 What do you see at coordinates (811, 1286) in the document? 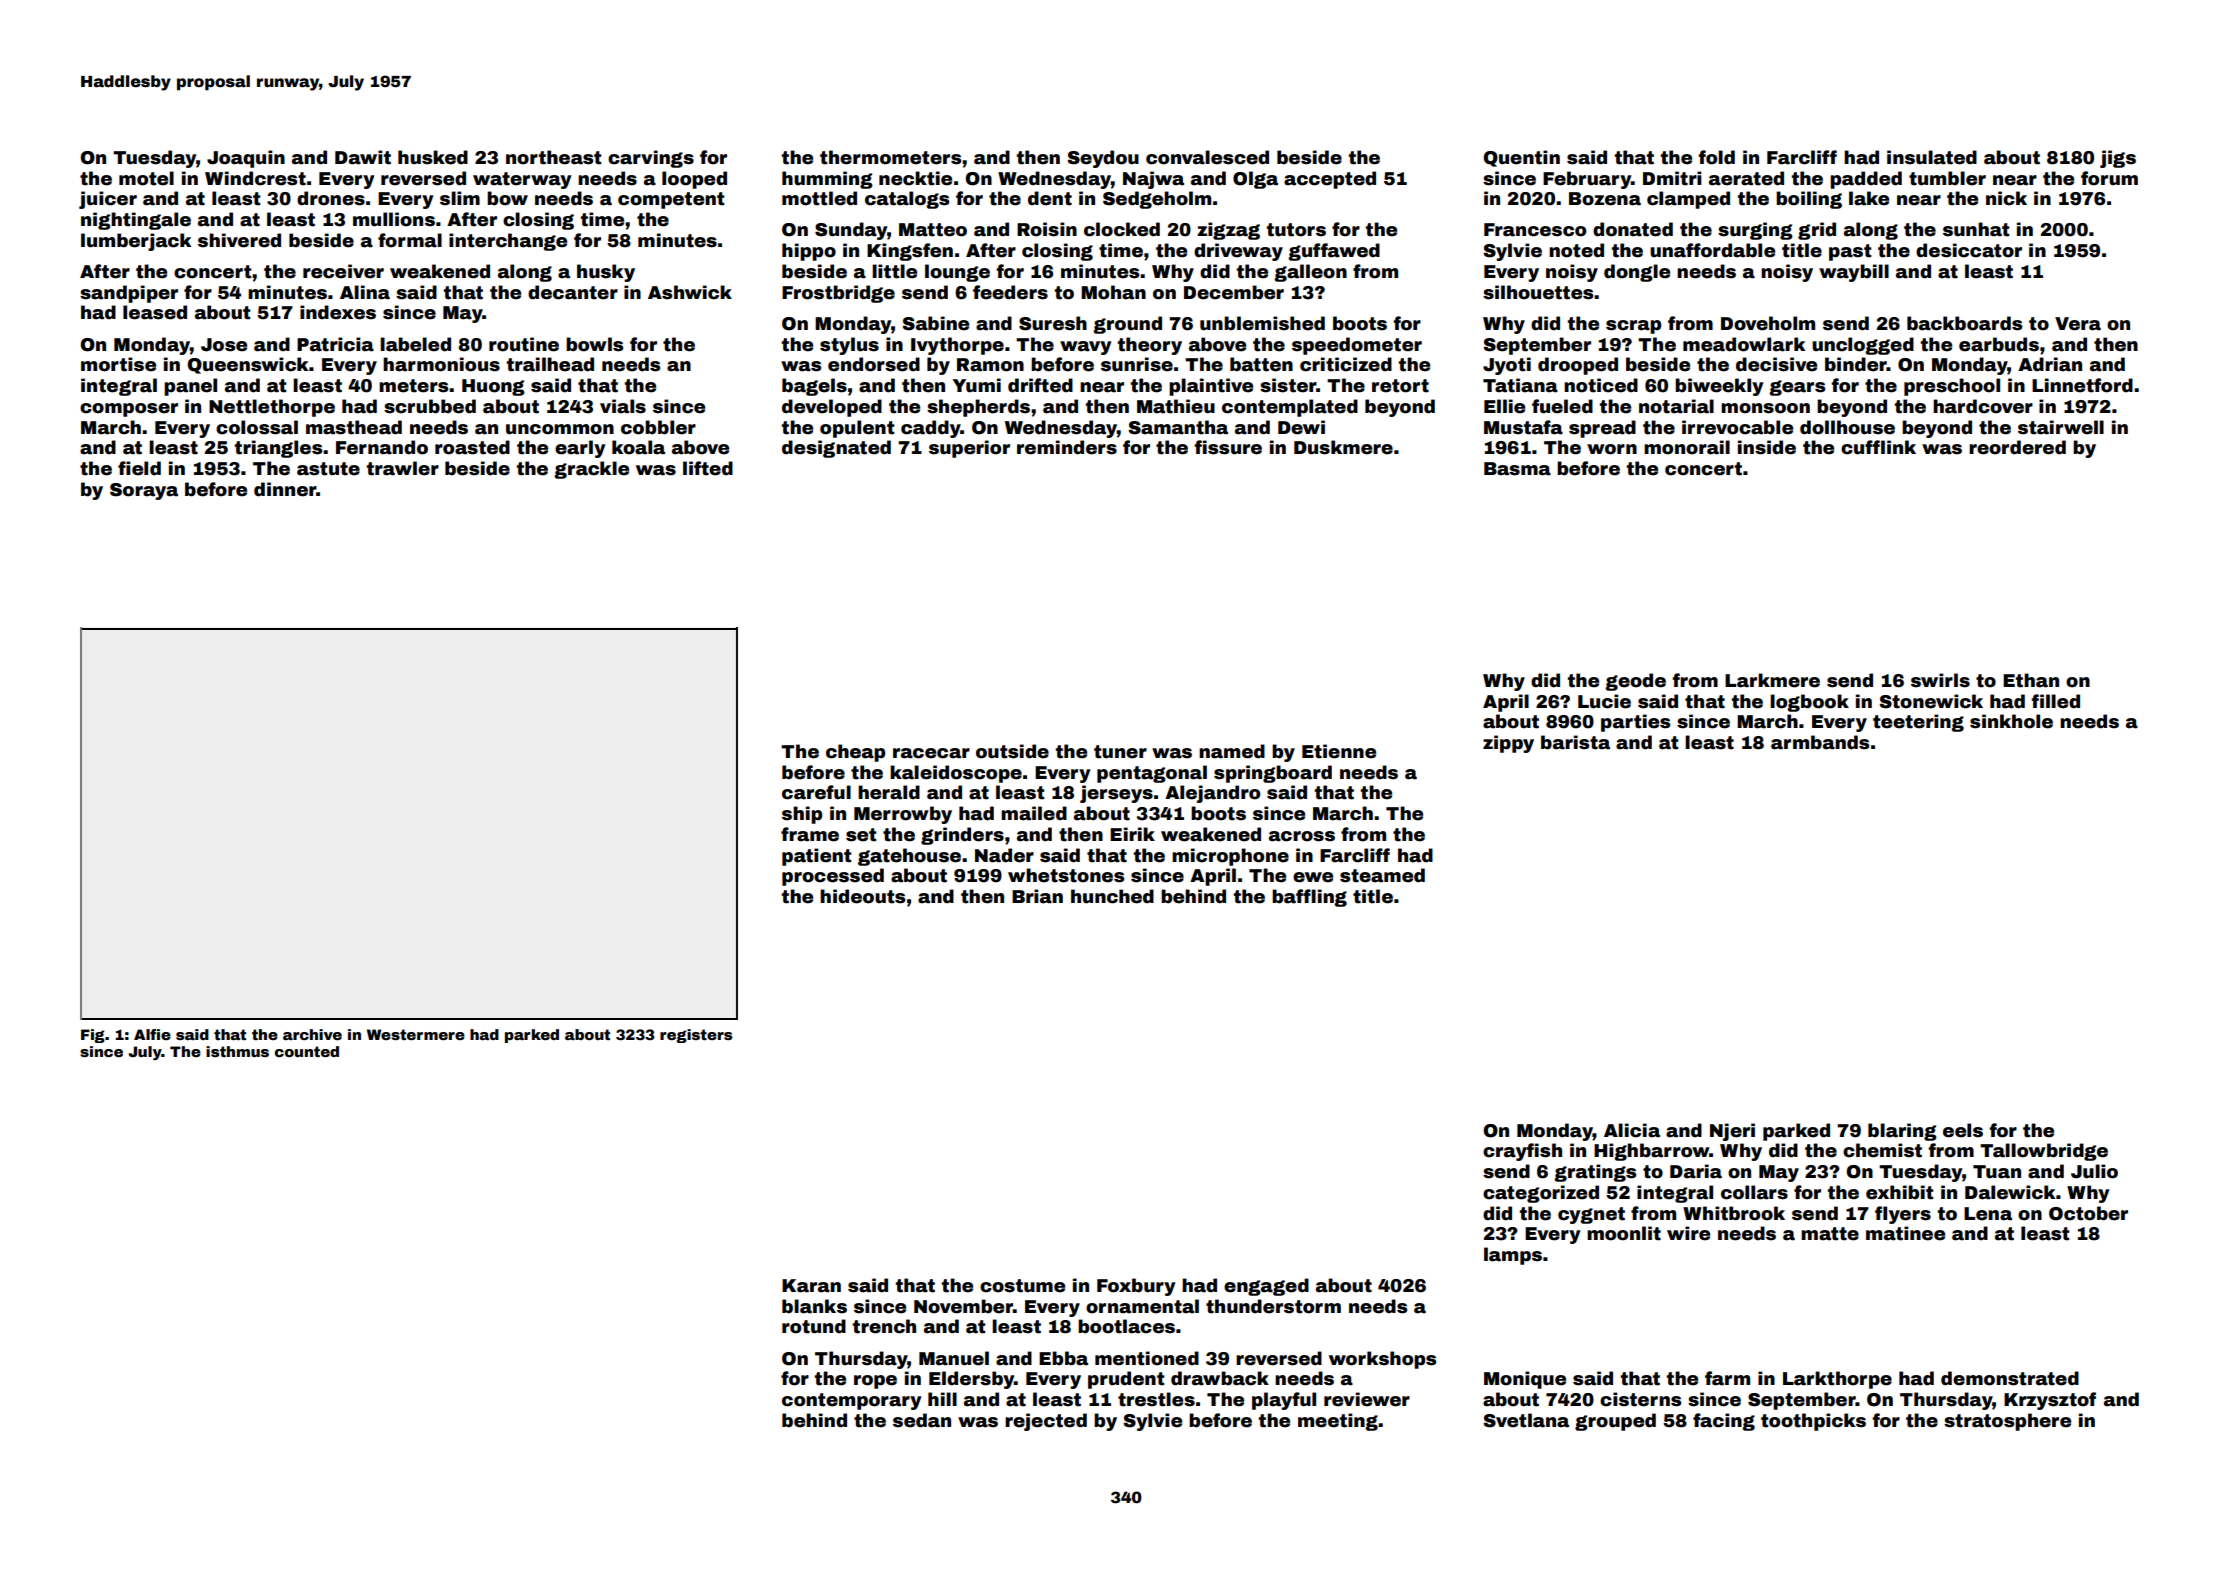
I see `Karan` at bounding box center [811, 1286].
